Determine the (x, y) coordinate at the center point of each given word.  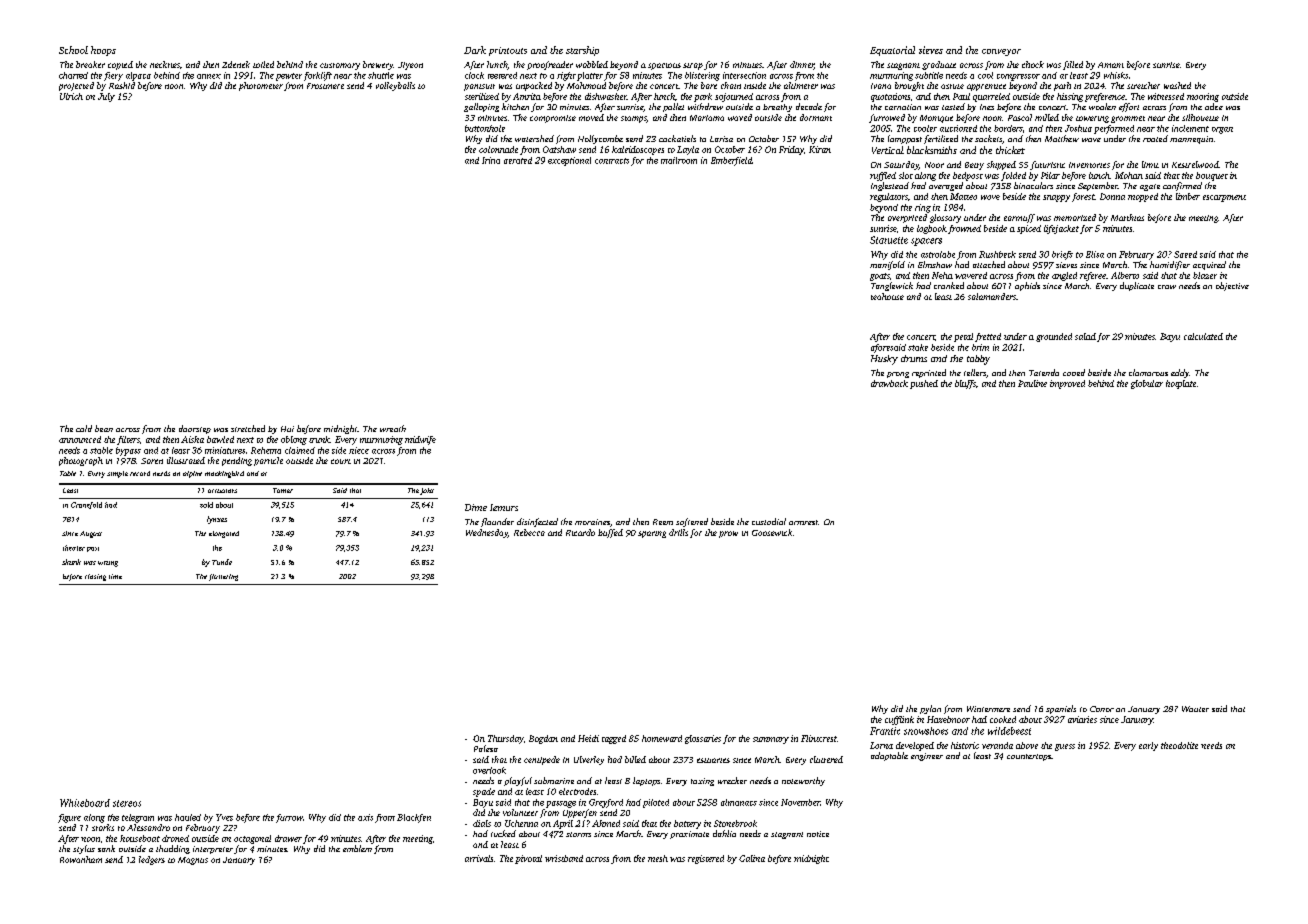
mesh (658, 858)
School (73, 50)
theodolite (1179, 745)
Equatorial (892, 51)
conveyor (1001, 52)
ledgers (152, 860)
